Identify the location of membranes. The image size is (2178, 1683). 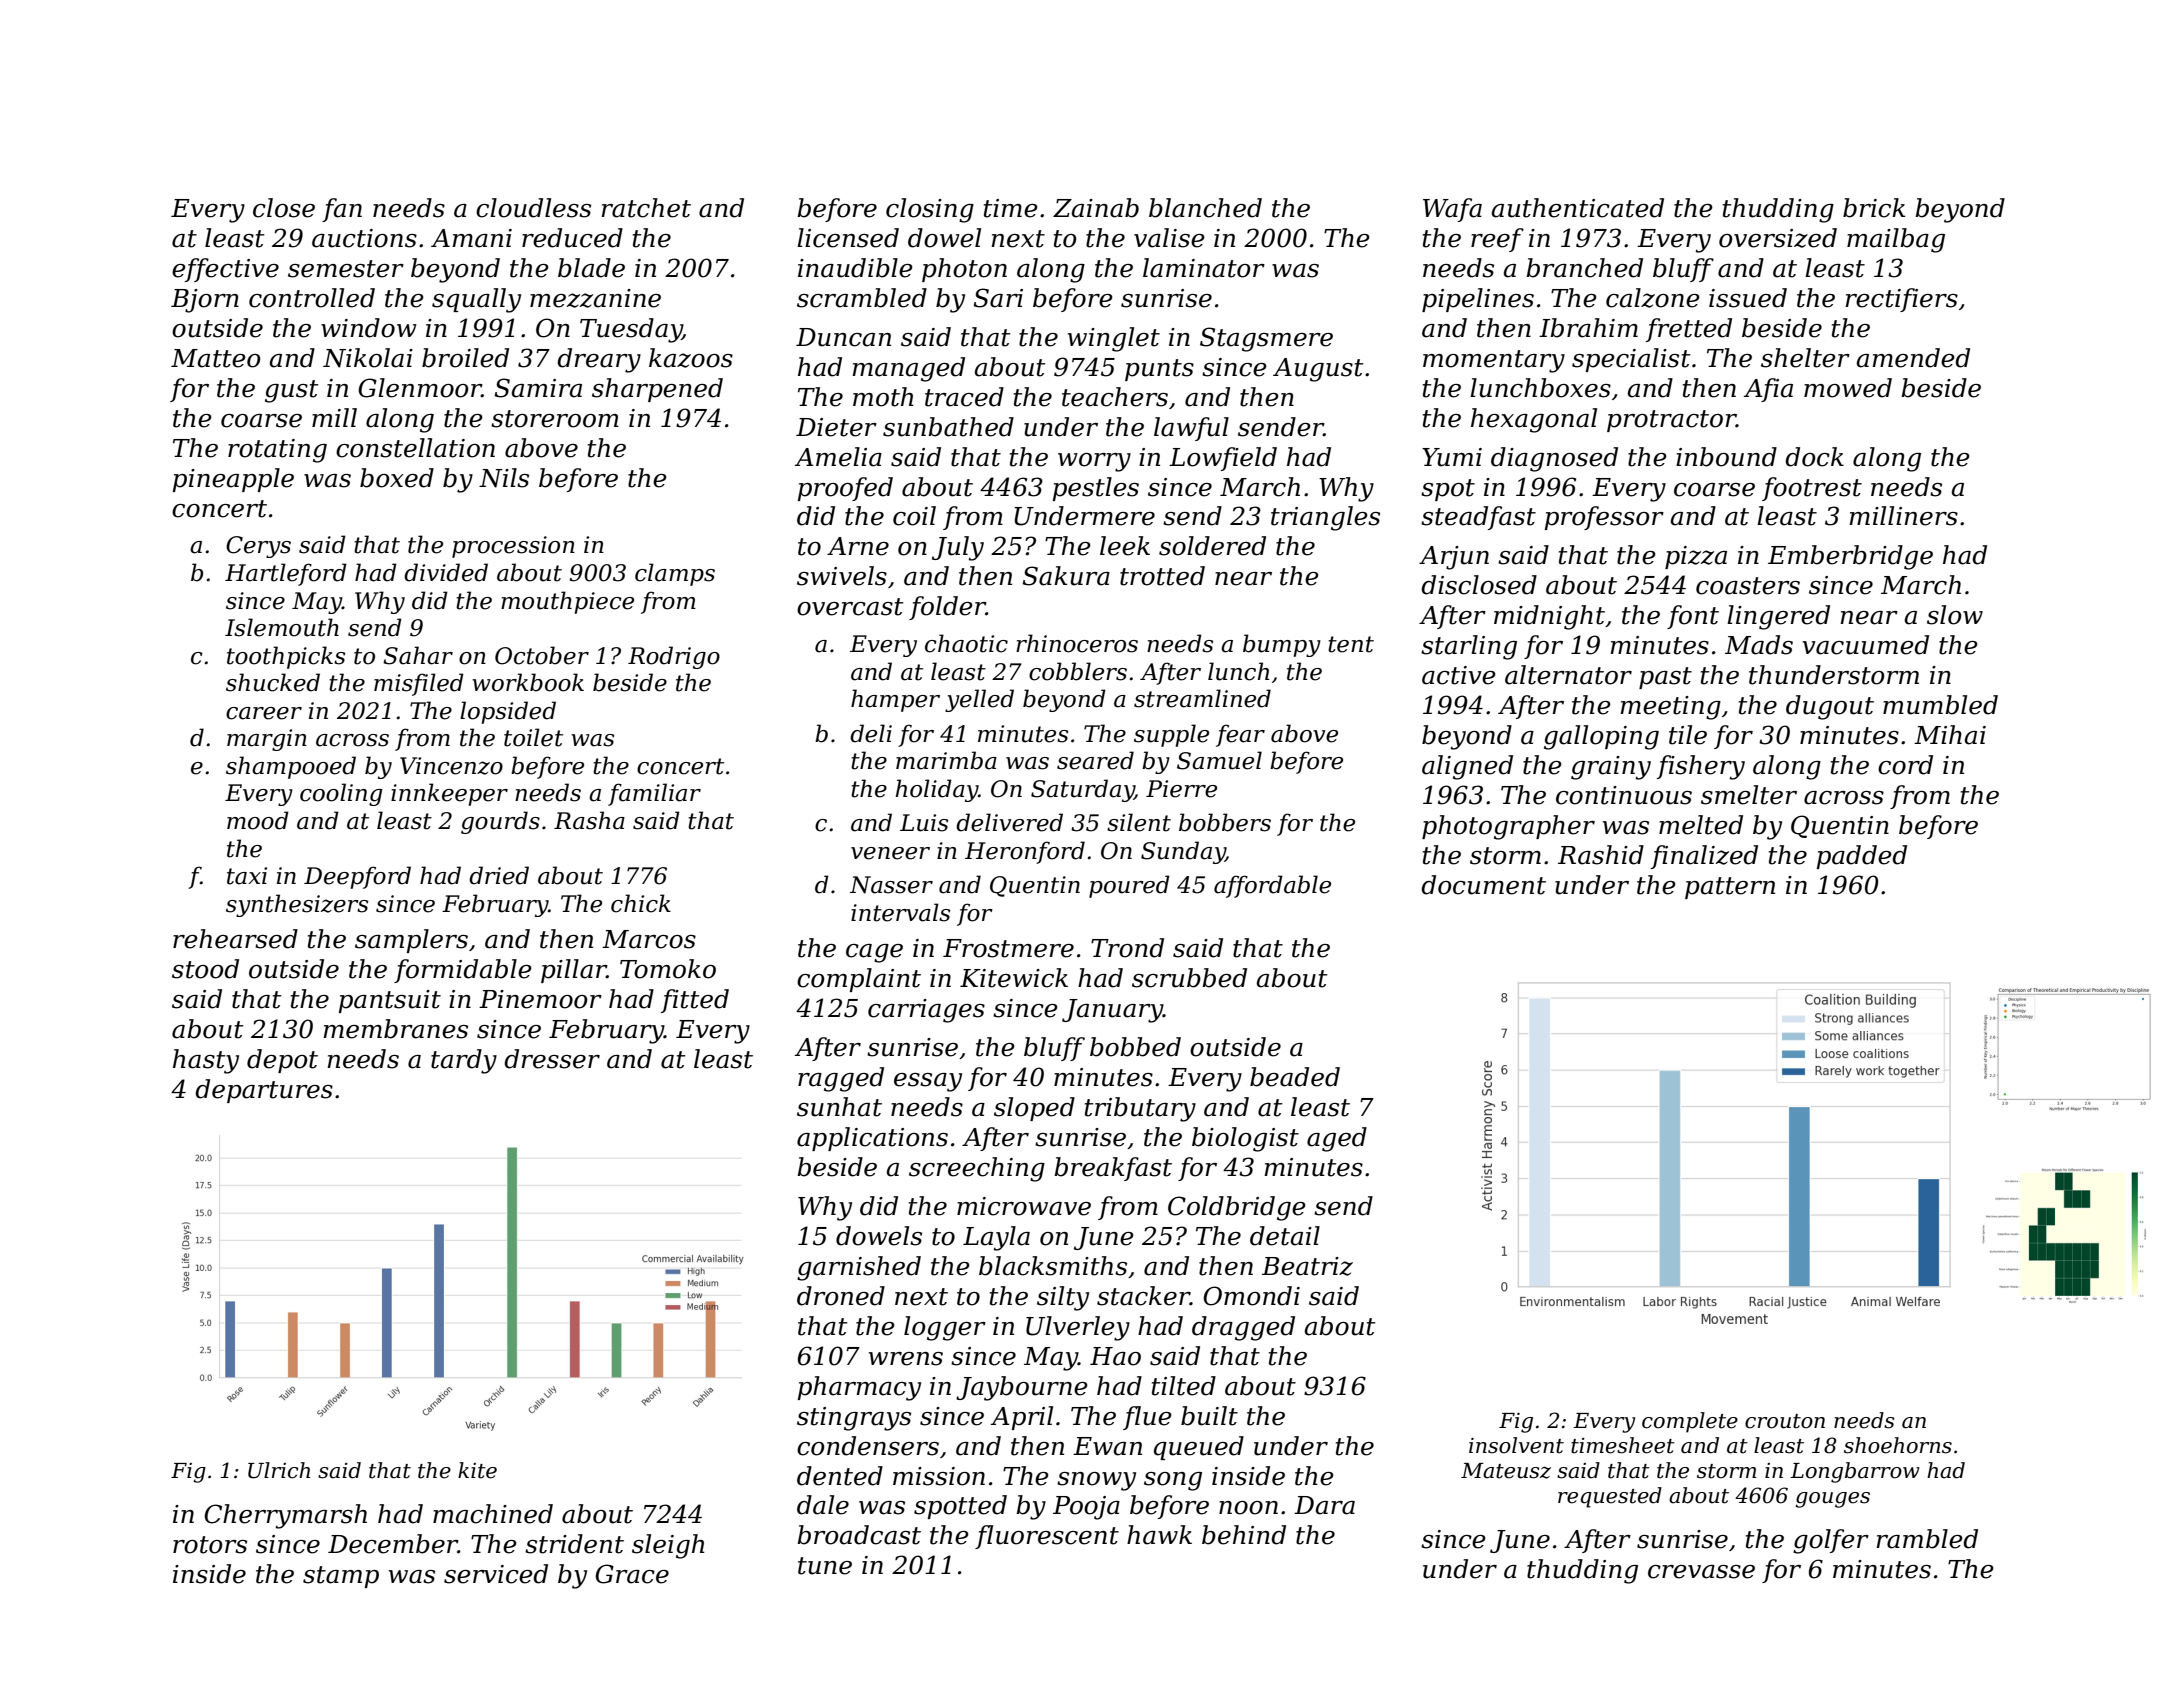
(395, 1029).
